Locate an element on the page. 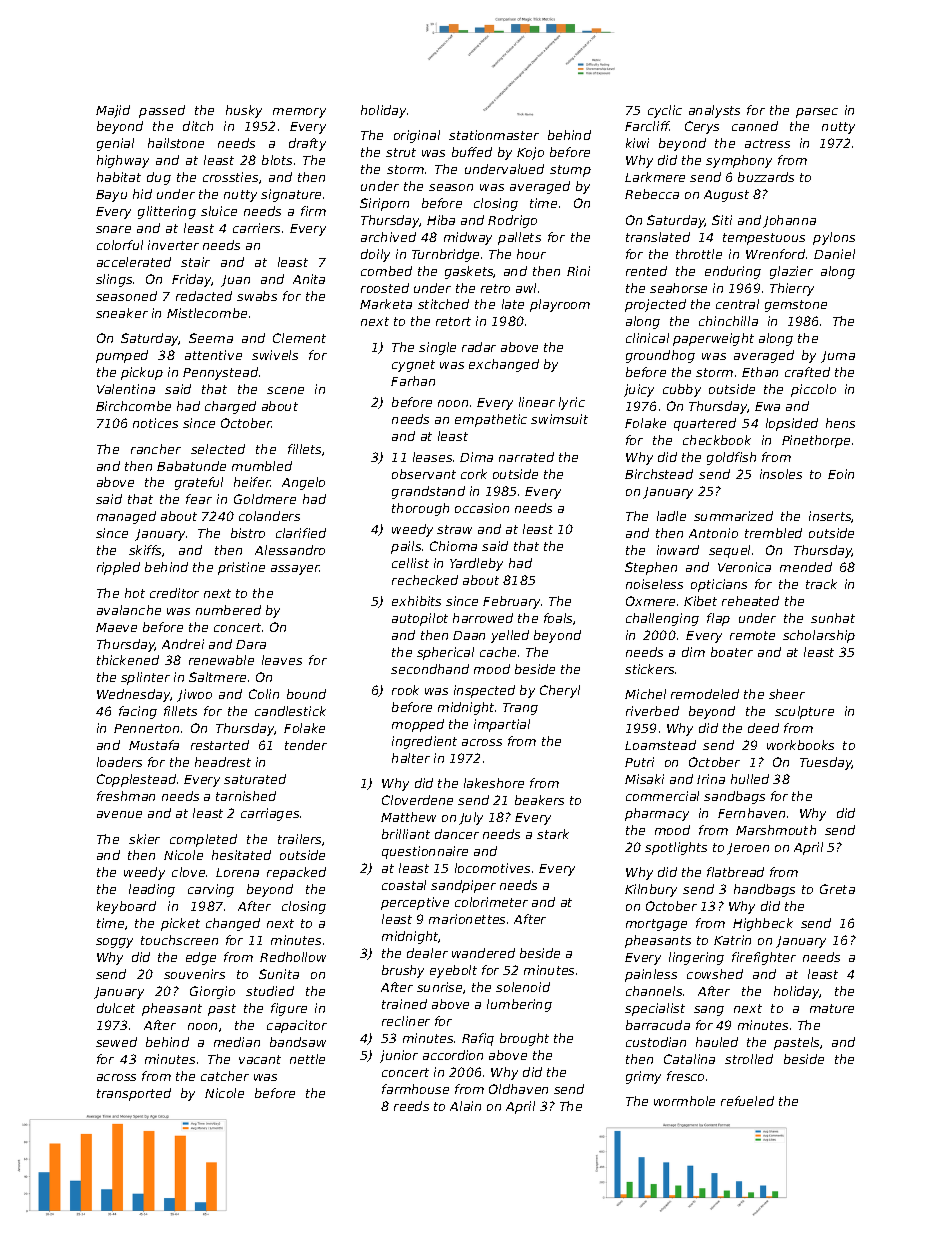 The height and width of the page is (1233, 952). beakers is located at coordinates (539, 800).
